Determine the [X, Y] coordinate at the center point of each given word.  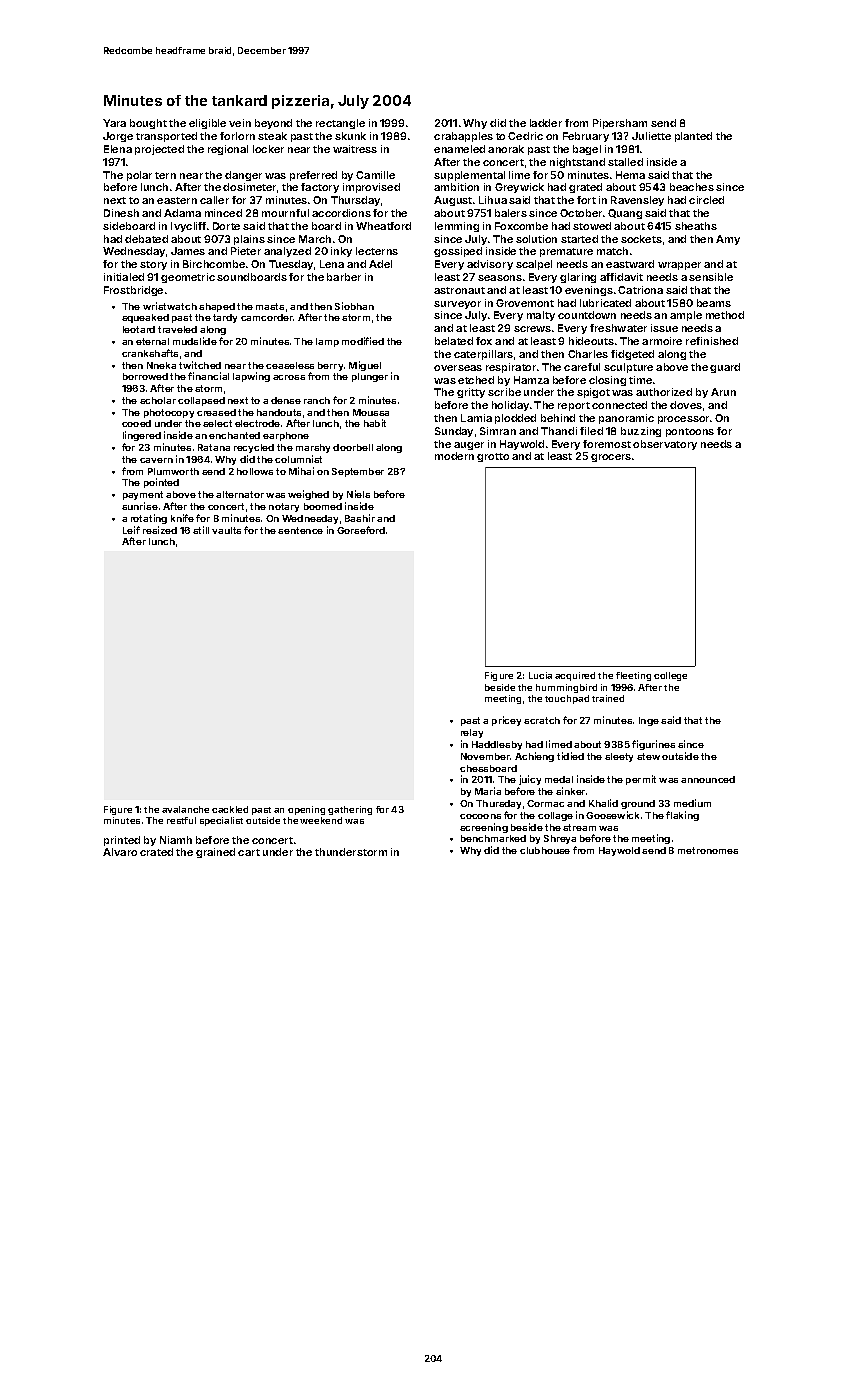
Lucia [540, 675]
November [485, 756]
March [315, 239]
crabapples [463, 137]
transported [166, 137]
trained [608, 698]
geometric [188, 278]
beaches [692, 187]
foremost [607, 444]
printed [122, 841]
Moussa [371, 412]
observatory [665, 445]
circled [706, 200]
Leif [131, 530]
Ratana [214, 447]
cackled [230, 809]
